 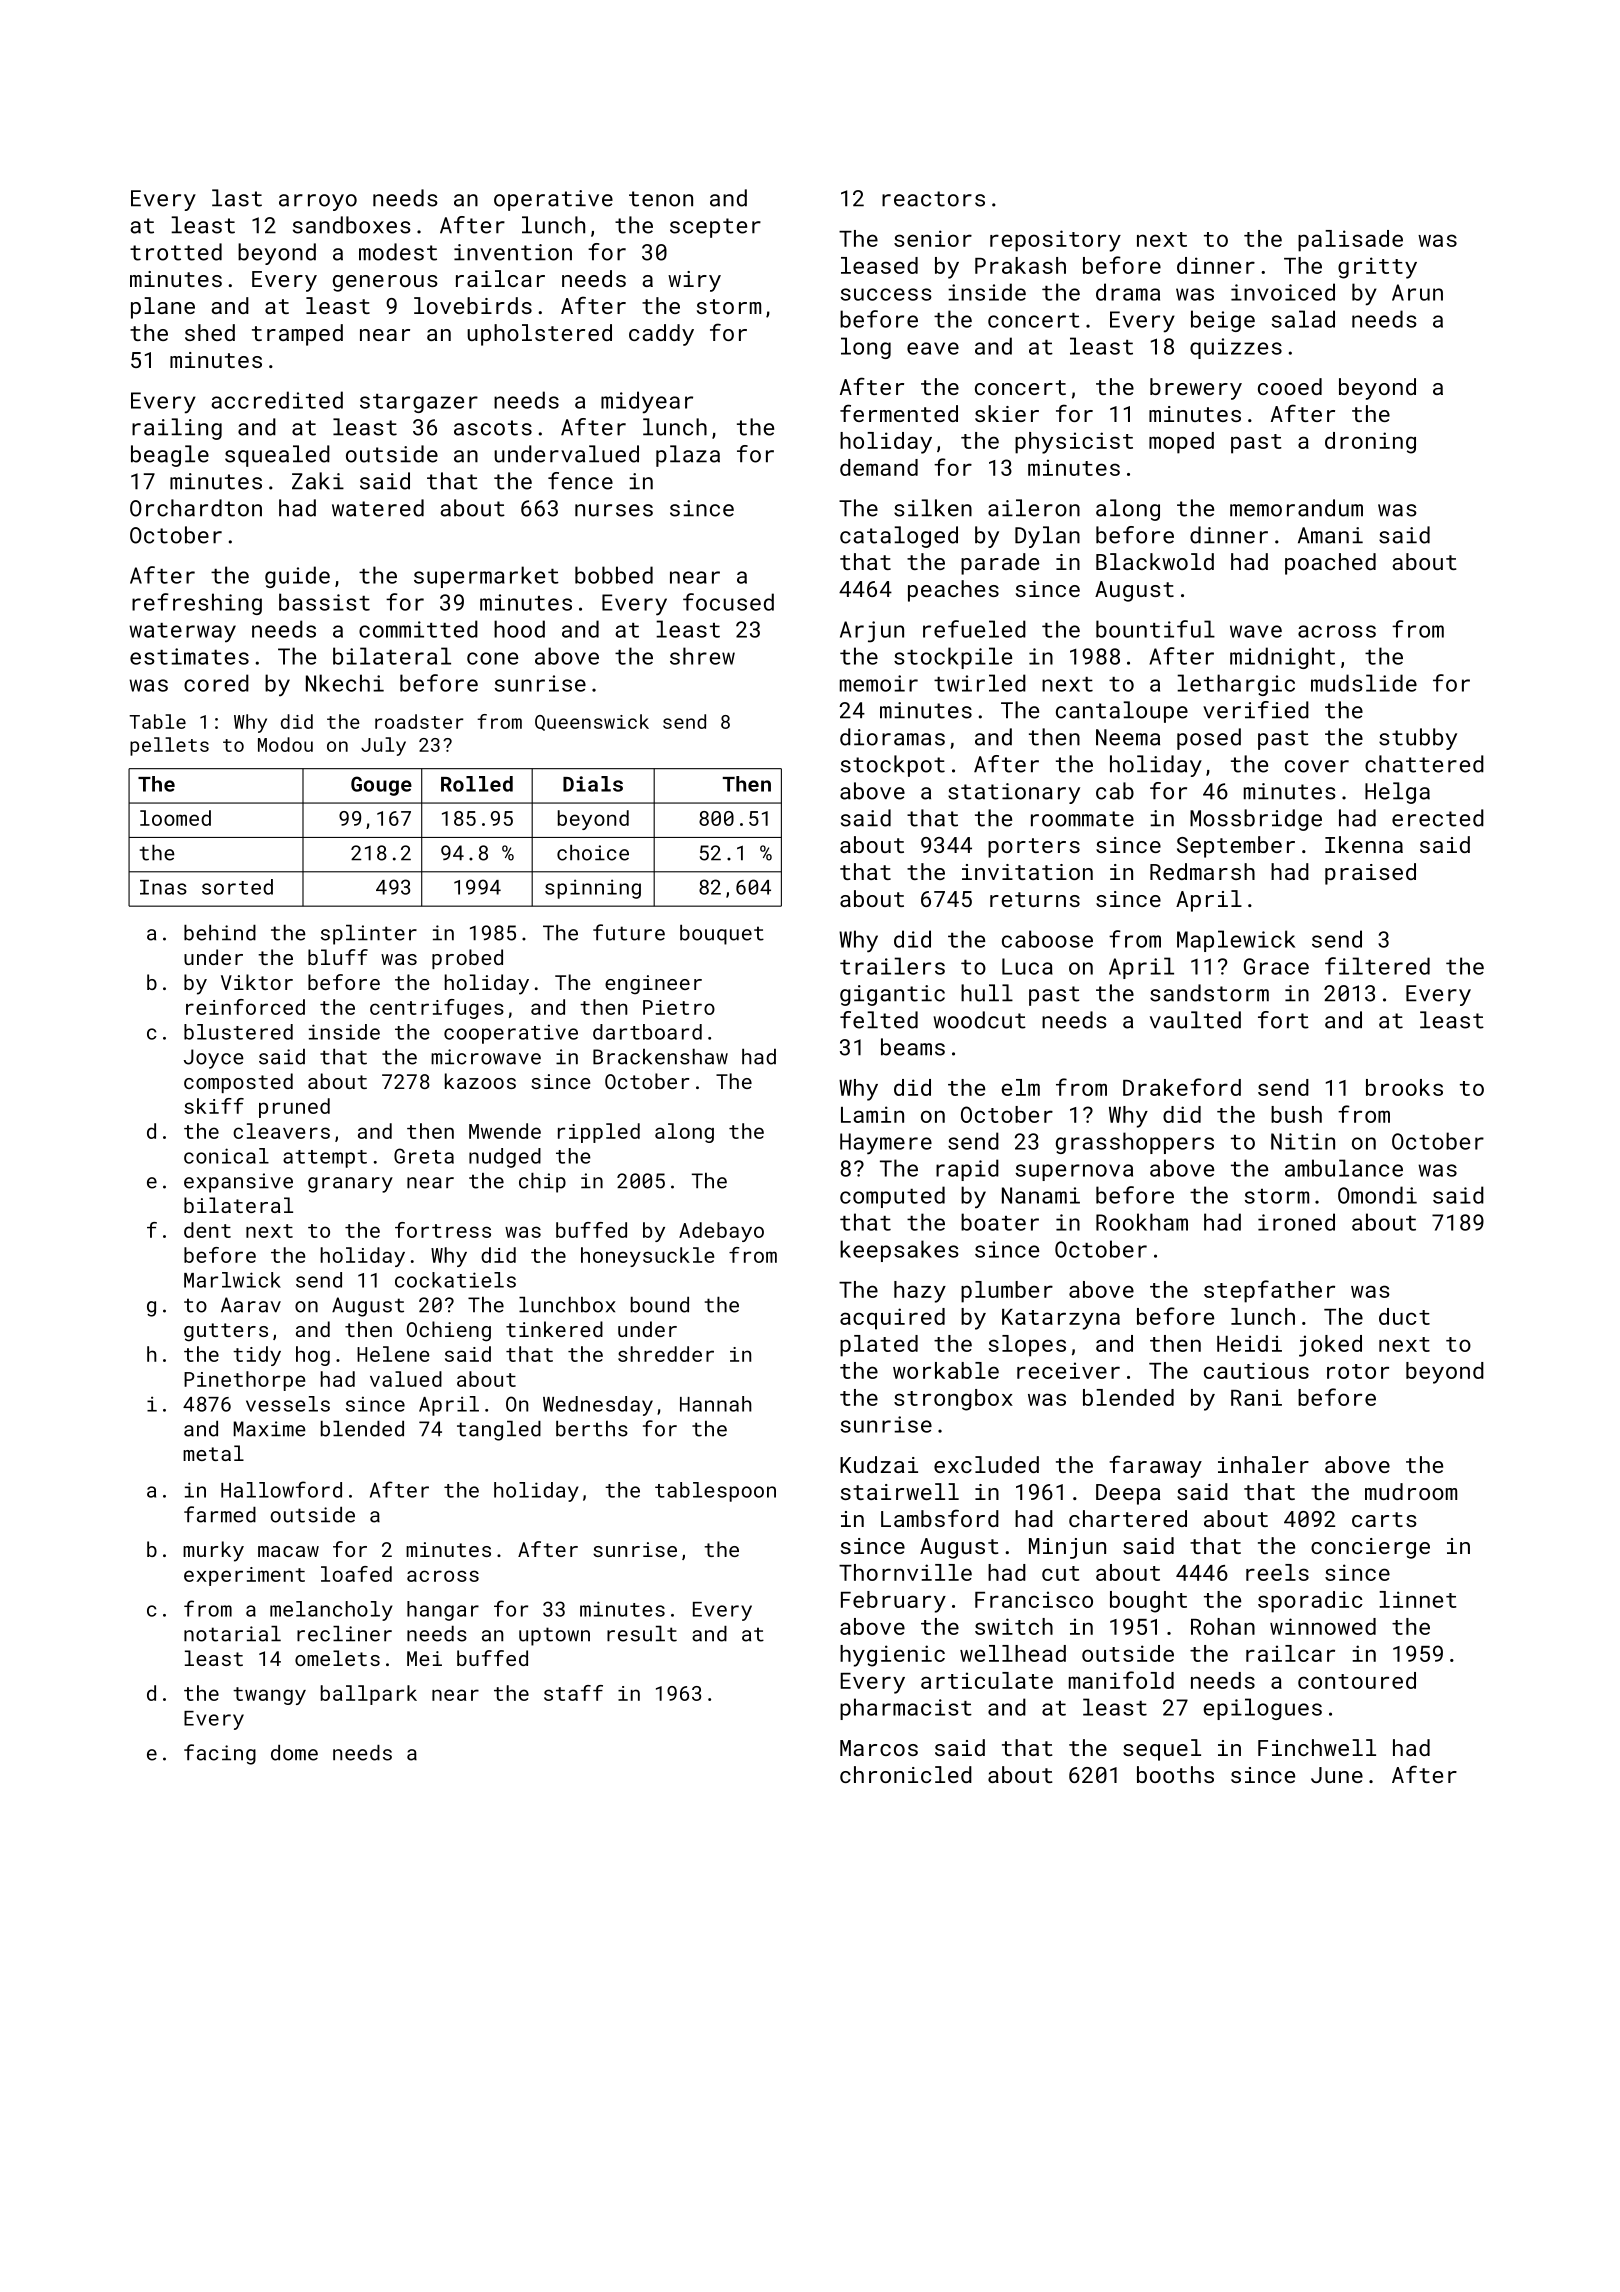 What do you see at coordinates (660, 1057) in the screenshot?
I see `Brackenshaw` at bounding box center [660, 1057].
